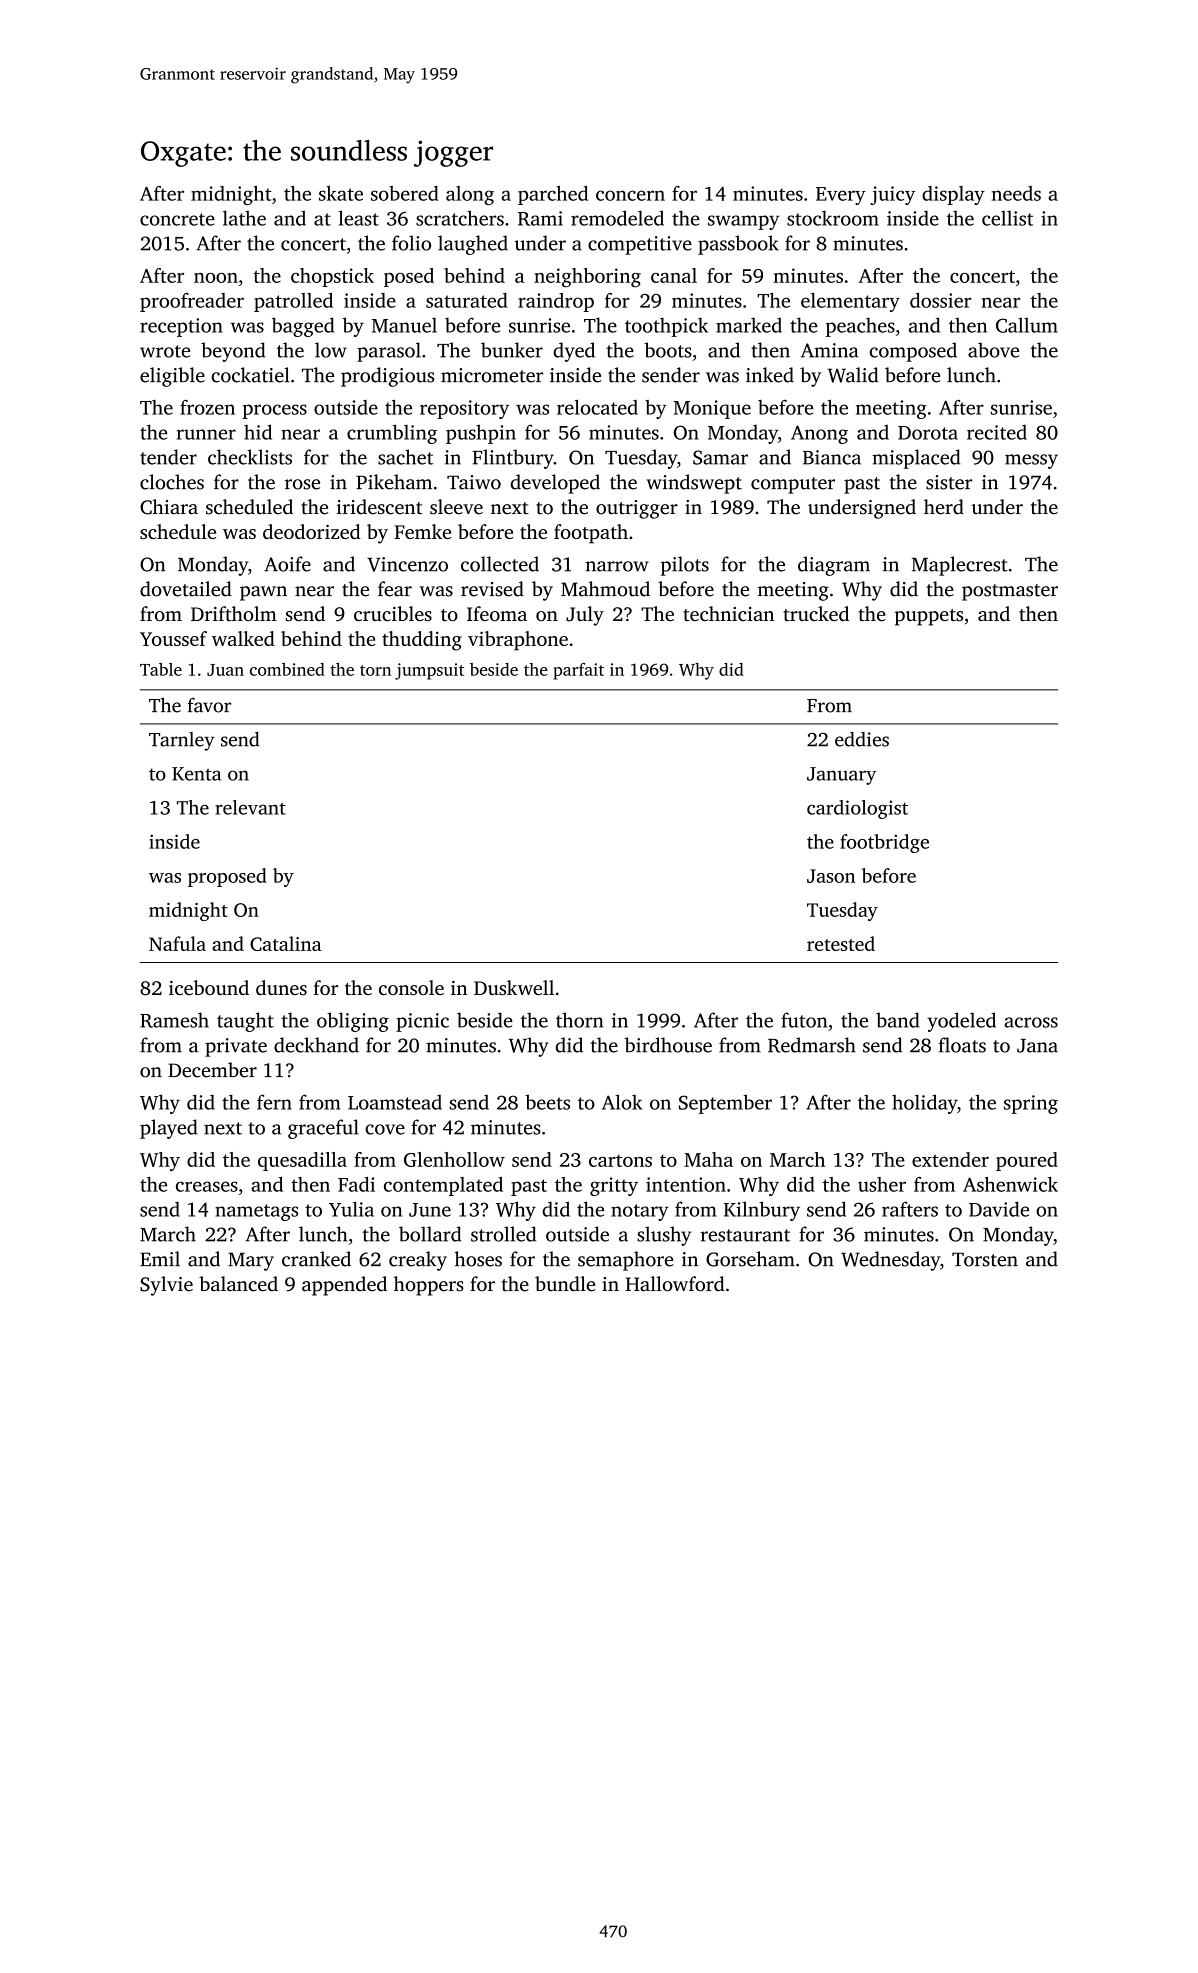  I want to click on Kenta, so click(196, 774).
